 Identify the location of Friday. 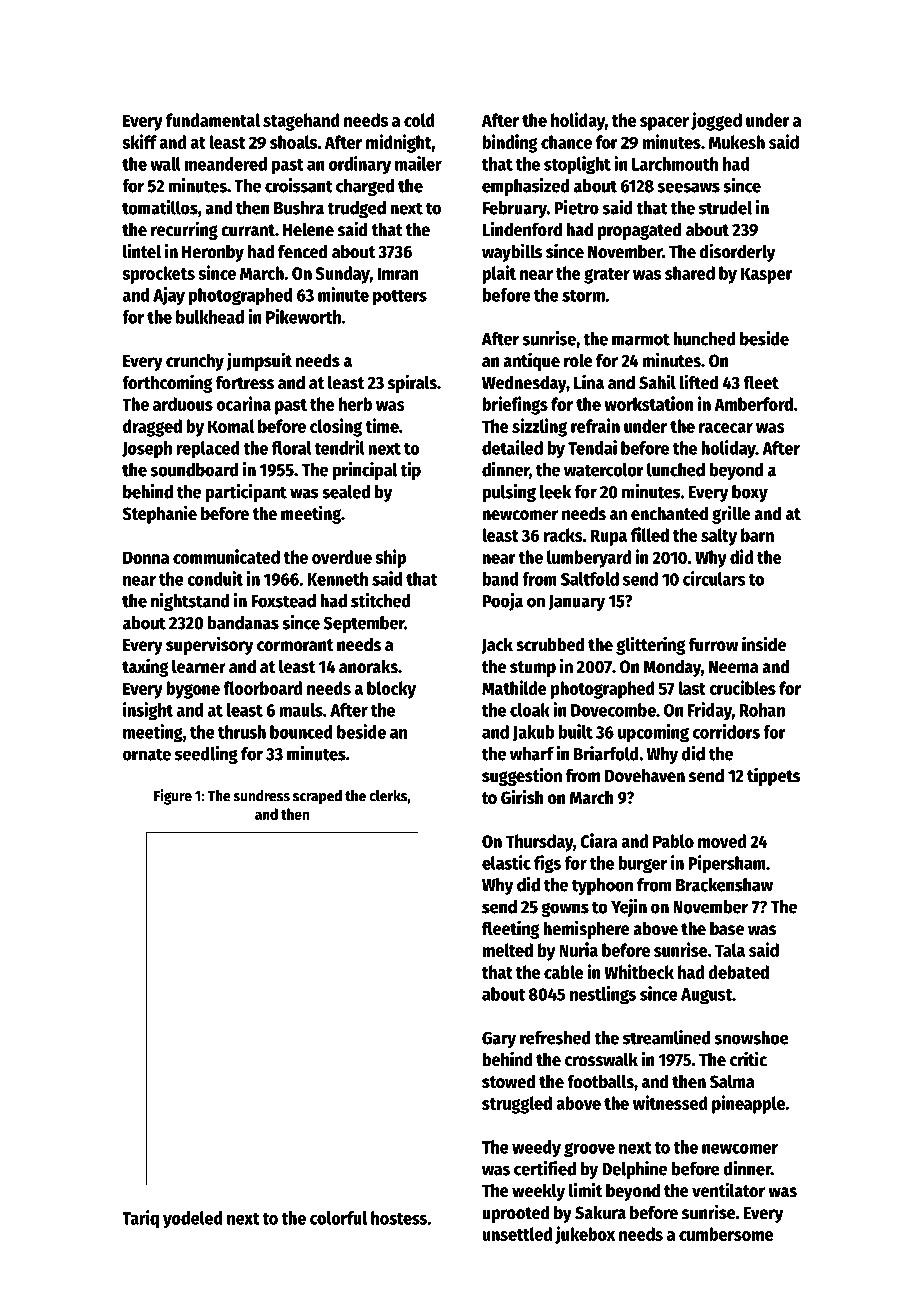
(710, 711).
